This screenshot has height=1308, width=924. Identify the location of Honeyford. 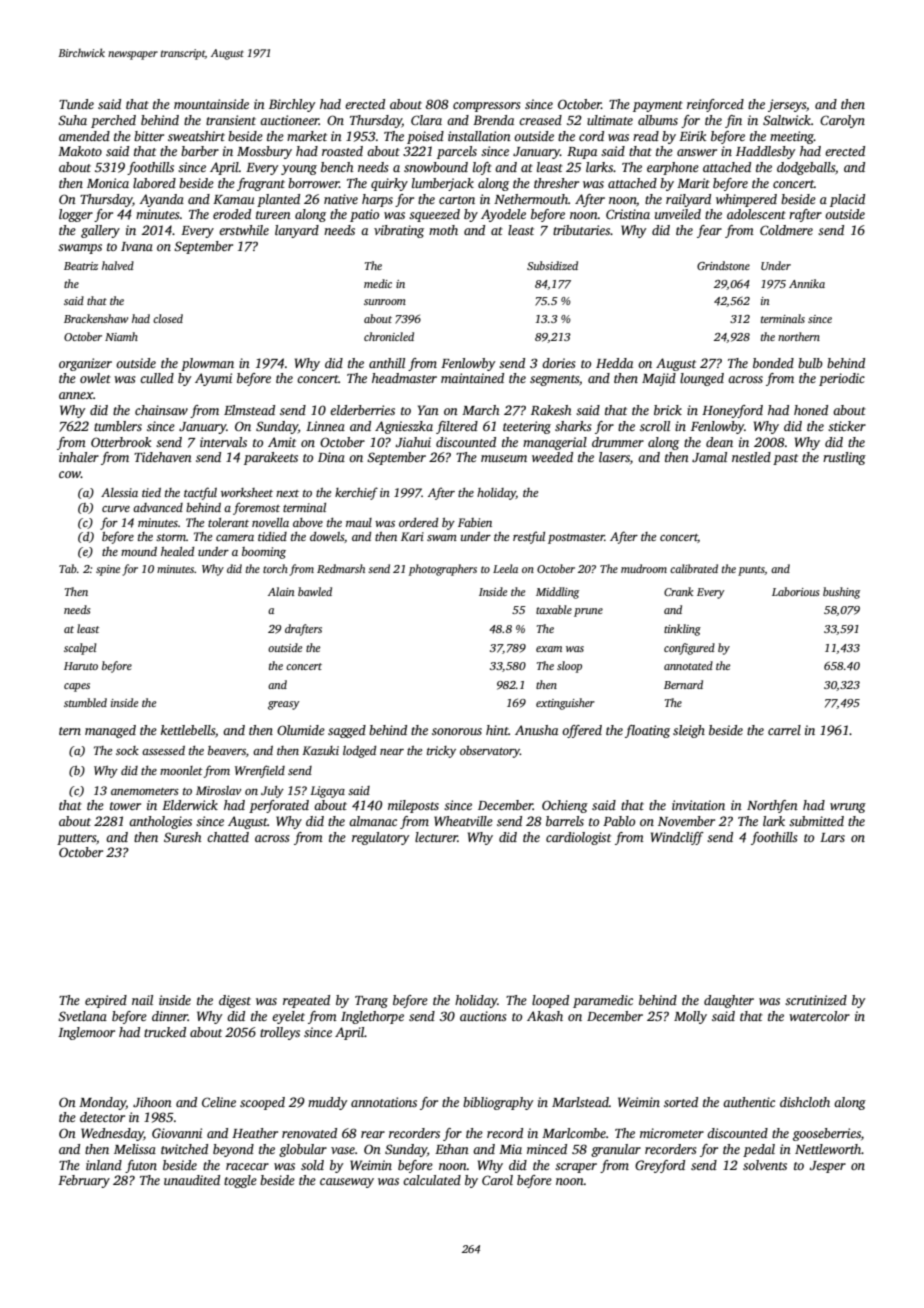
(732, 411).
